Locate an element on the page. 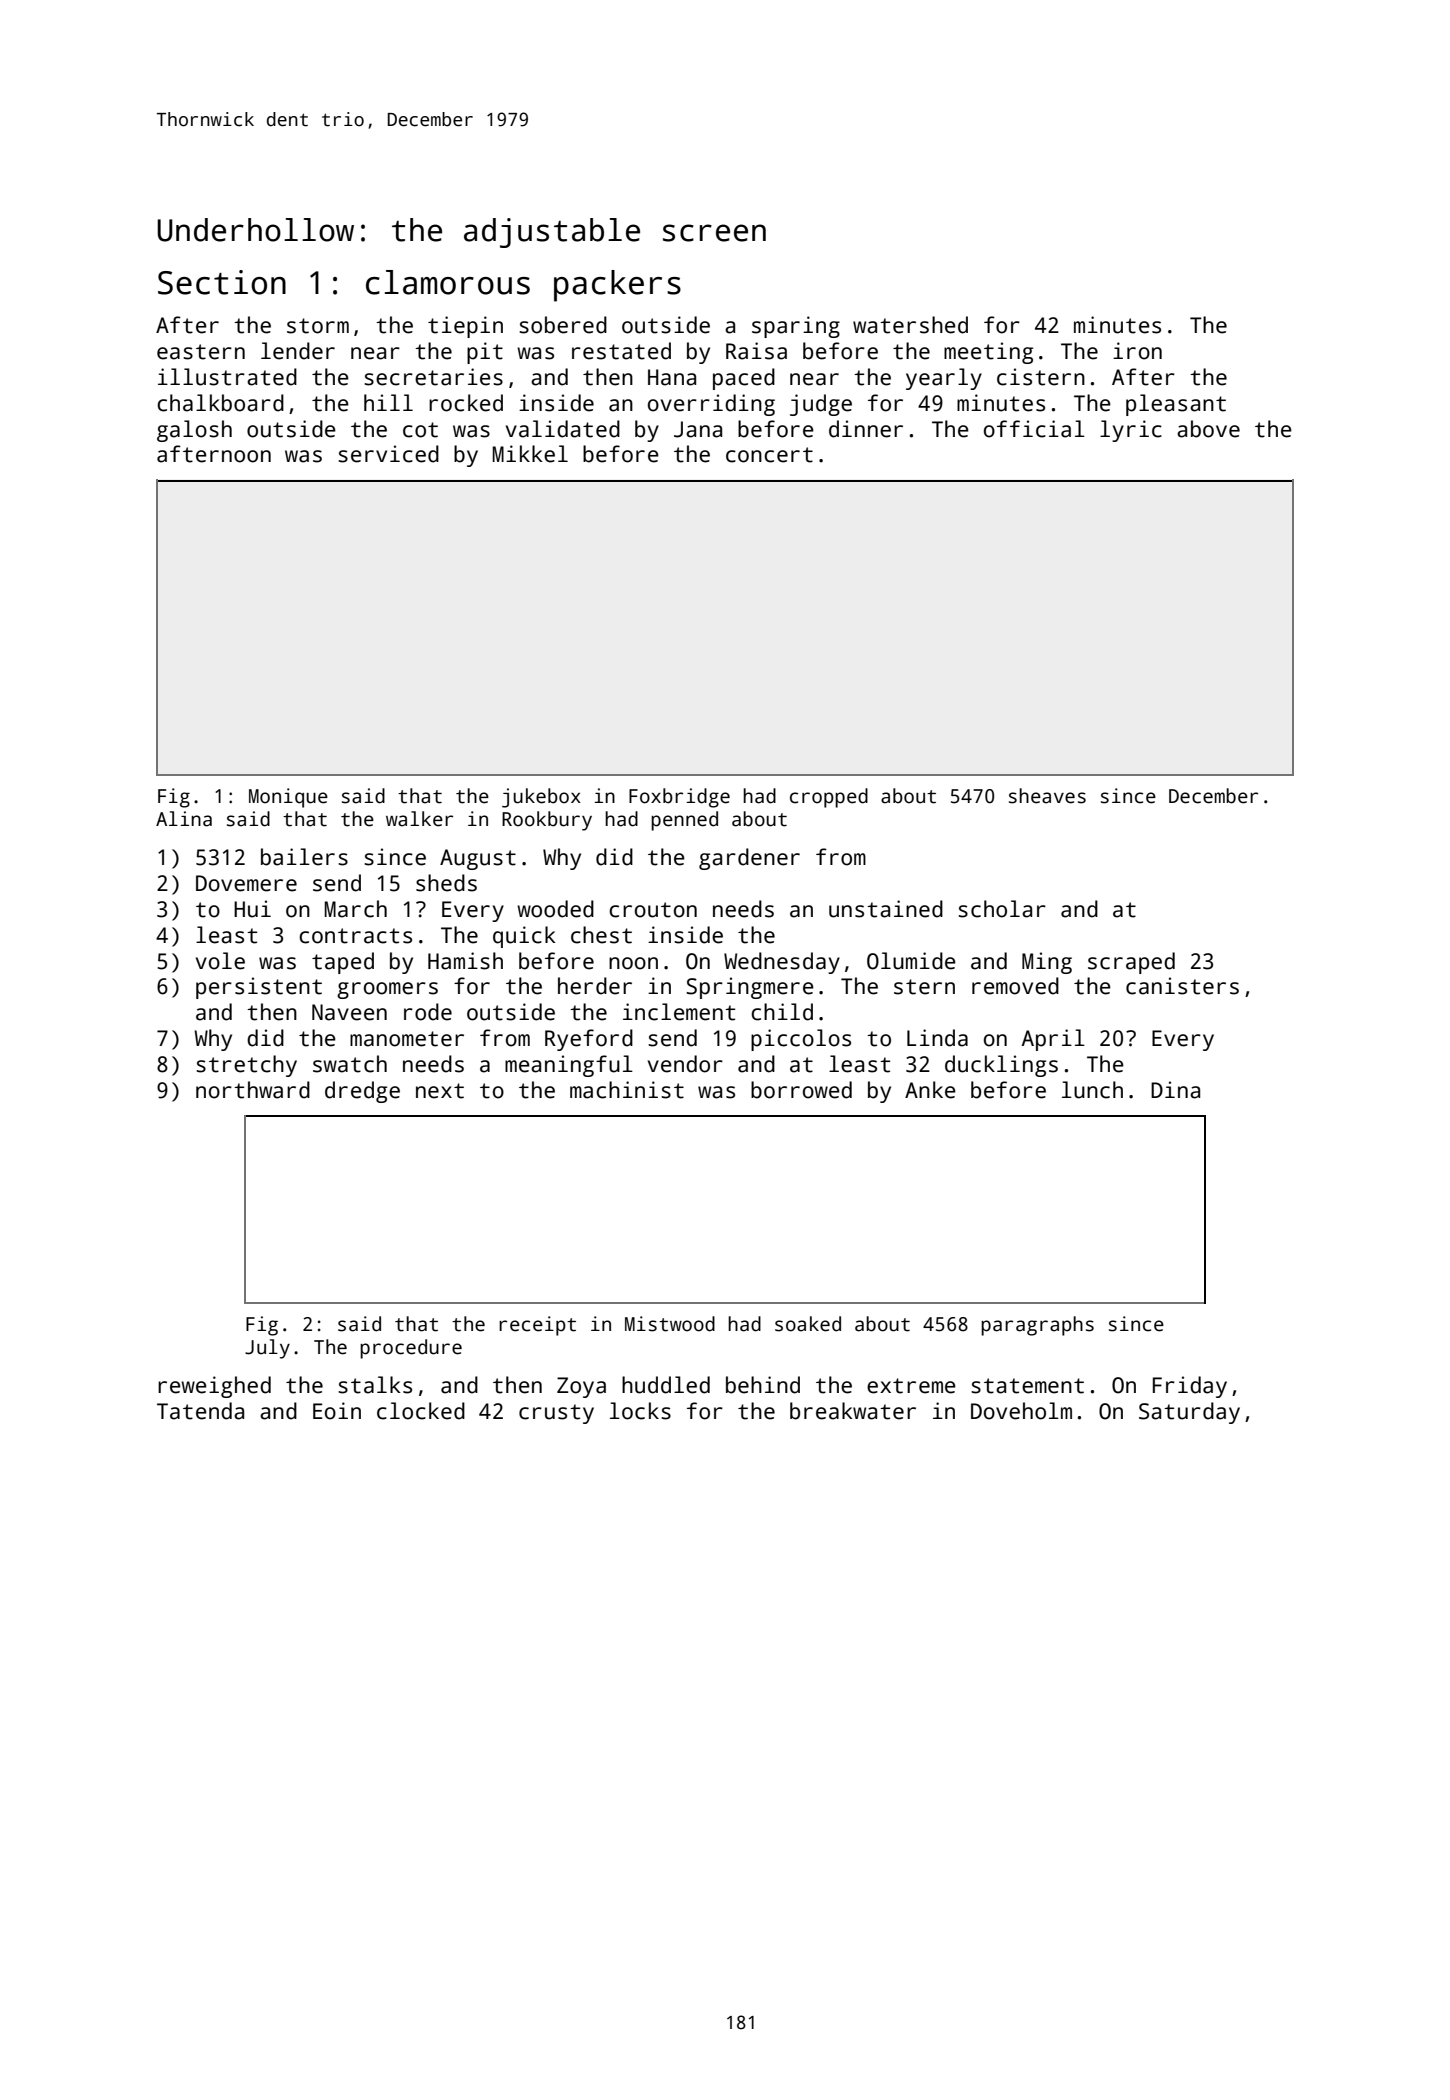 This image has height=2100, width=1450. concert is located at coordinates (769, 455).
